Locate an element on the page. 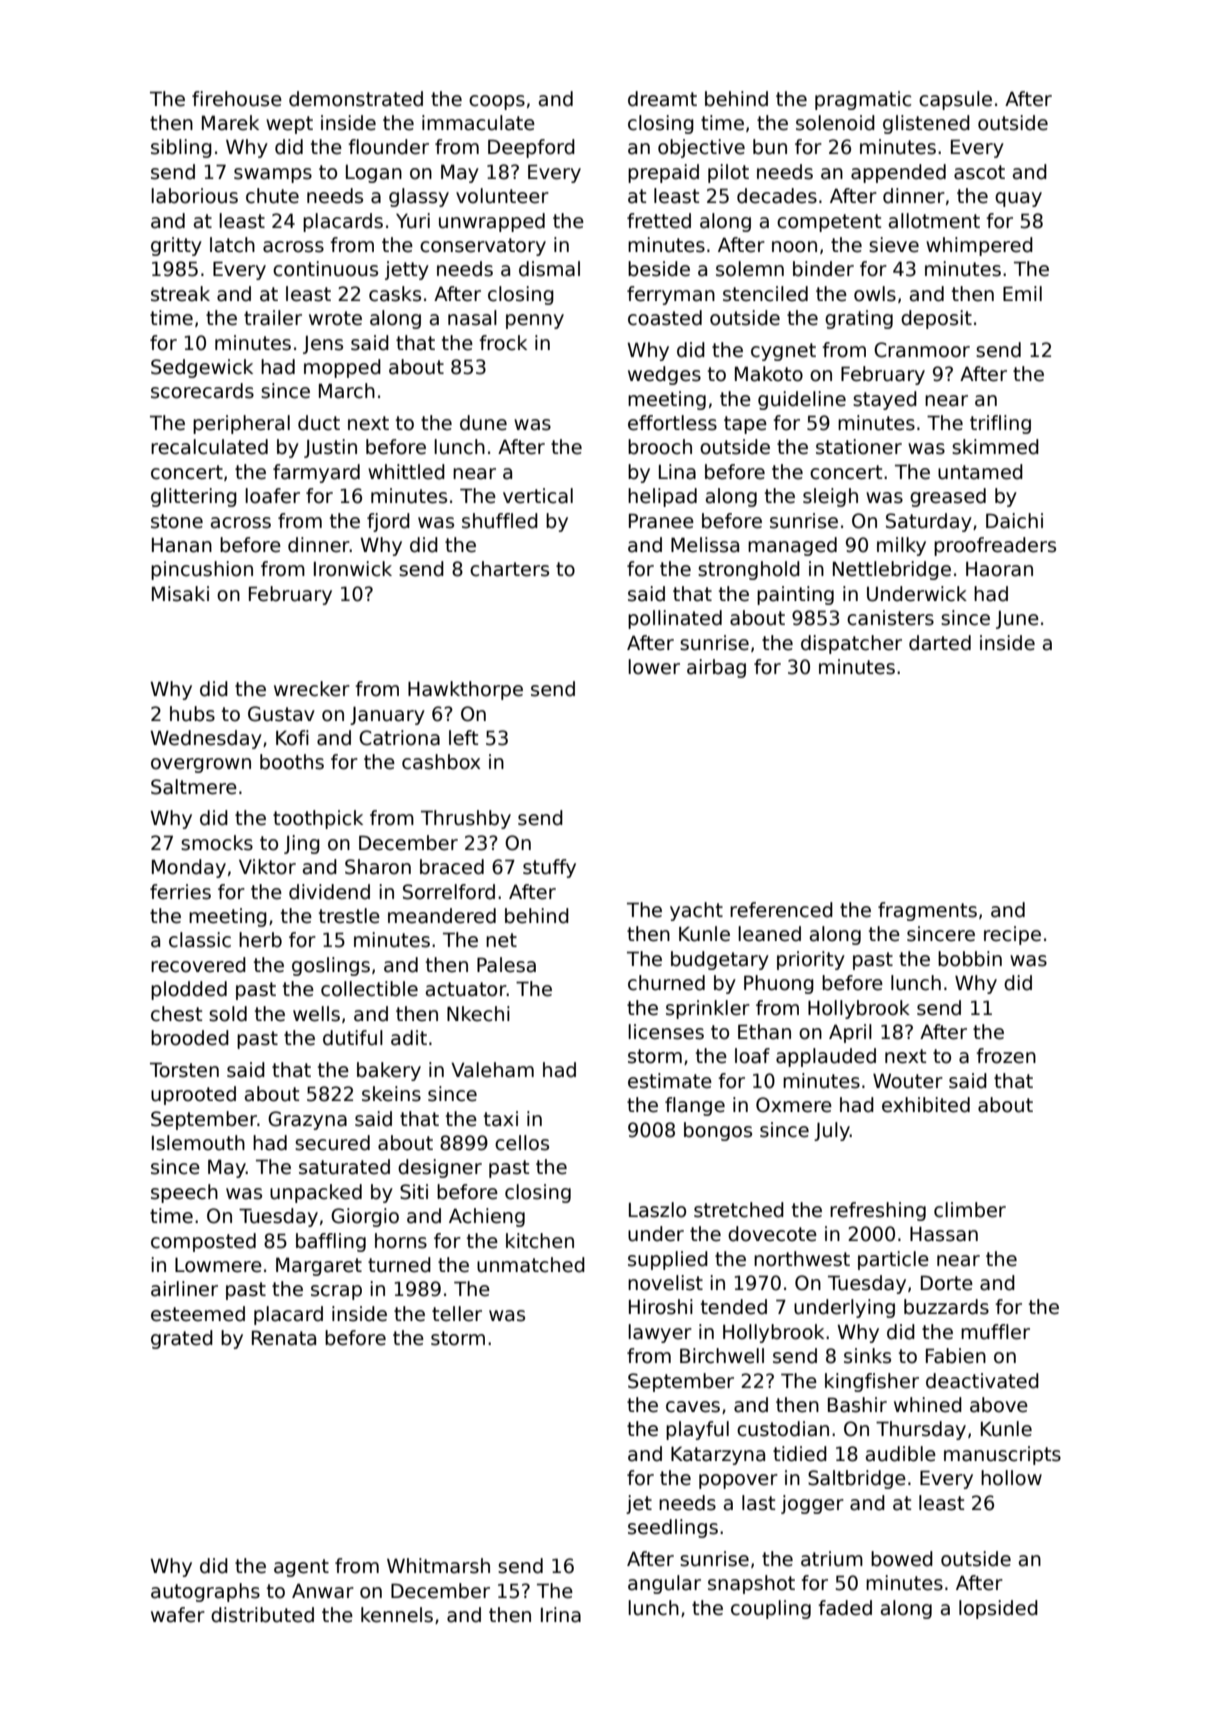  Ironwick is located at coordinates (353, 569).
